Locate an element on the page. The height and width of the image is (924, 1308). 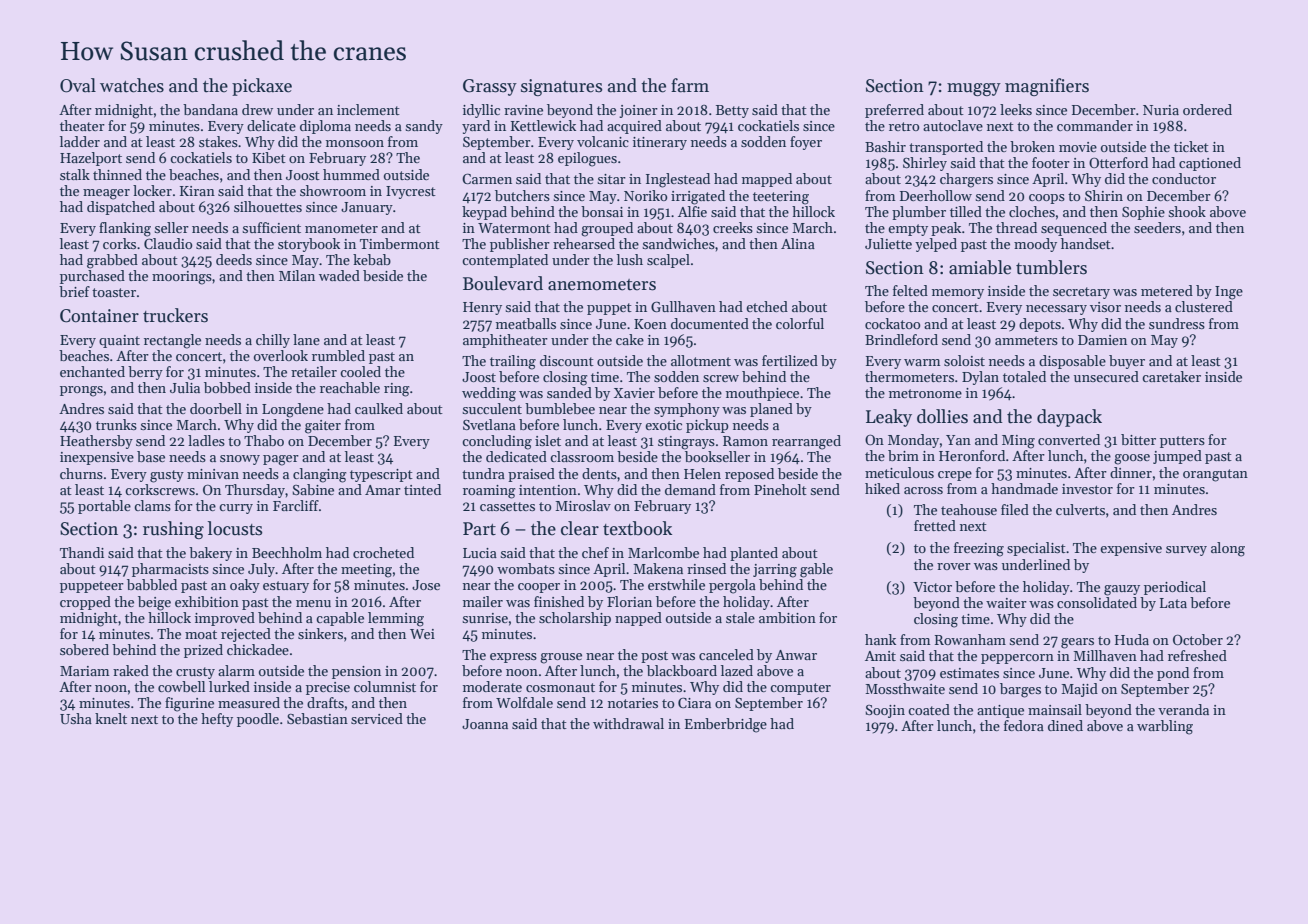
magnifiers is located at coordinates (1047, 87).
